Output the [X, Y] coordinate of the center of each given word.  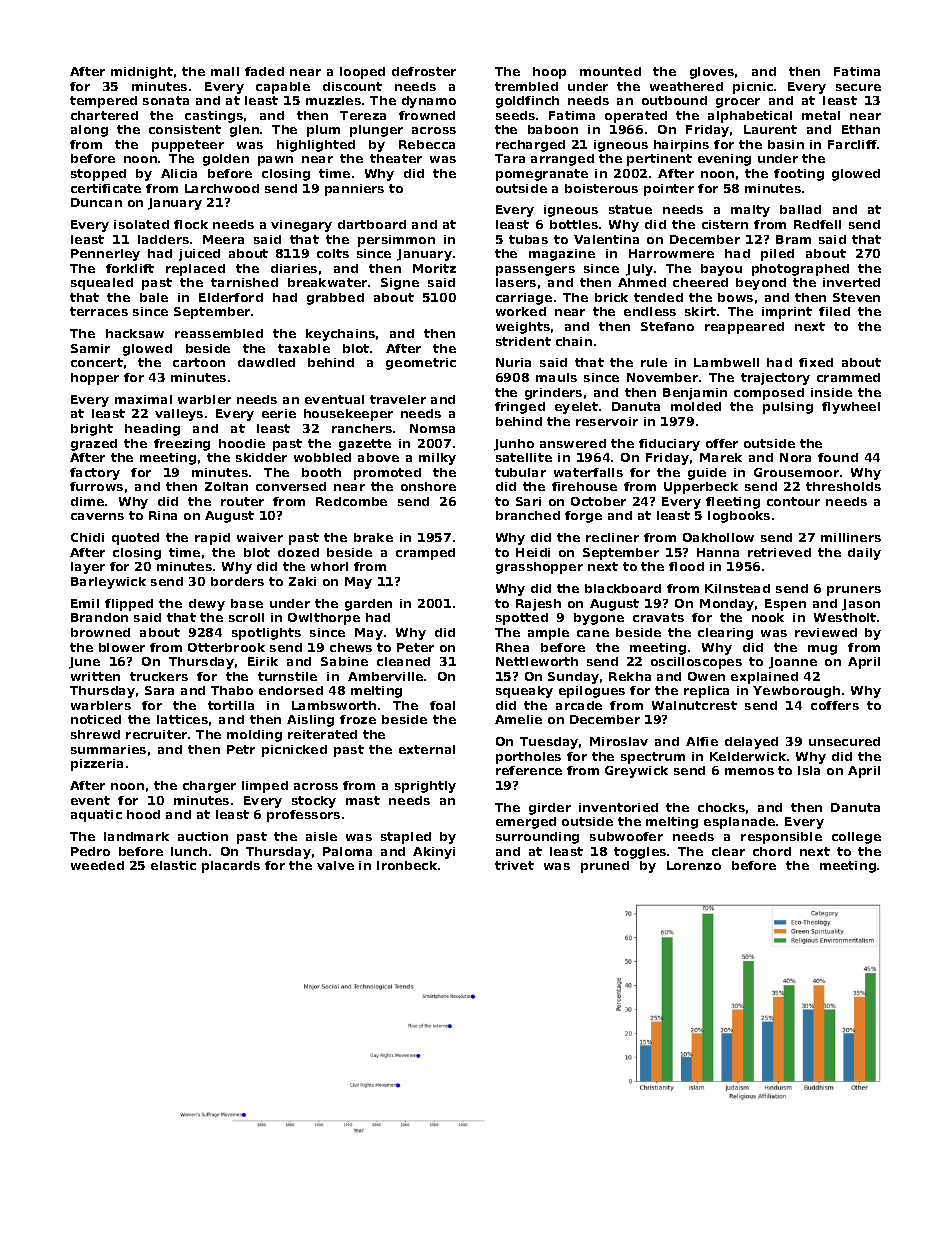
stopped [98, 175]
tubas [528, 239]
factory [95, 474]
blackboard [623, 588]
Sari [528, 501]
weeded [97, 865]
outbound [674, 100]
